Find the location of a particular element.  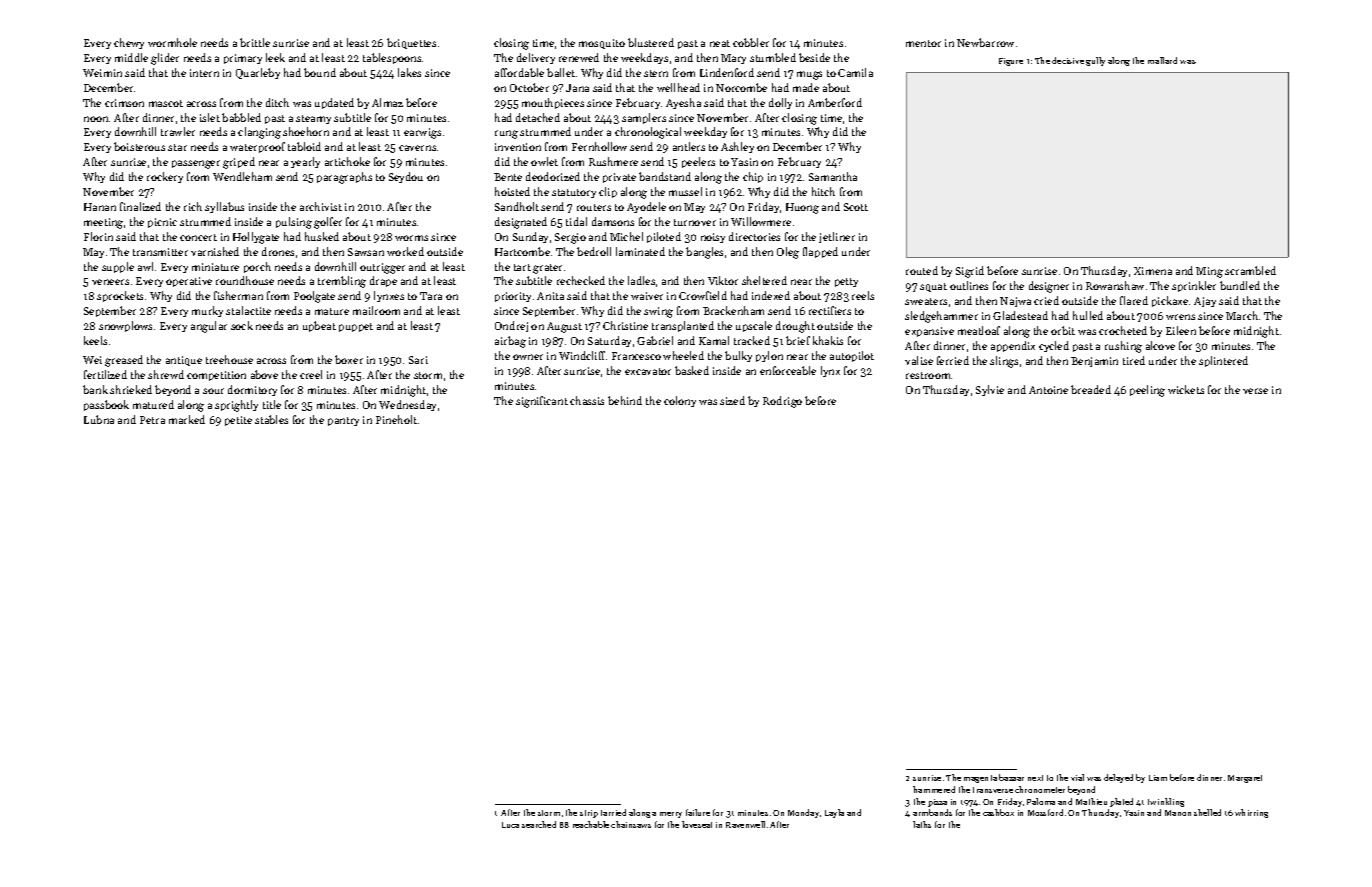

Quarleby is located at coordinates (258, 73).
